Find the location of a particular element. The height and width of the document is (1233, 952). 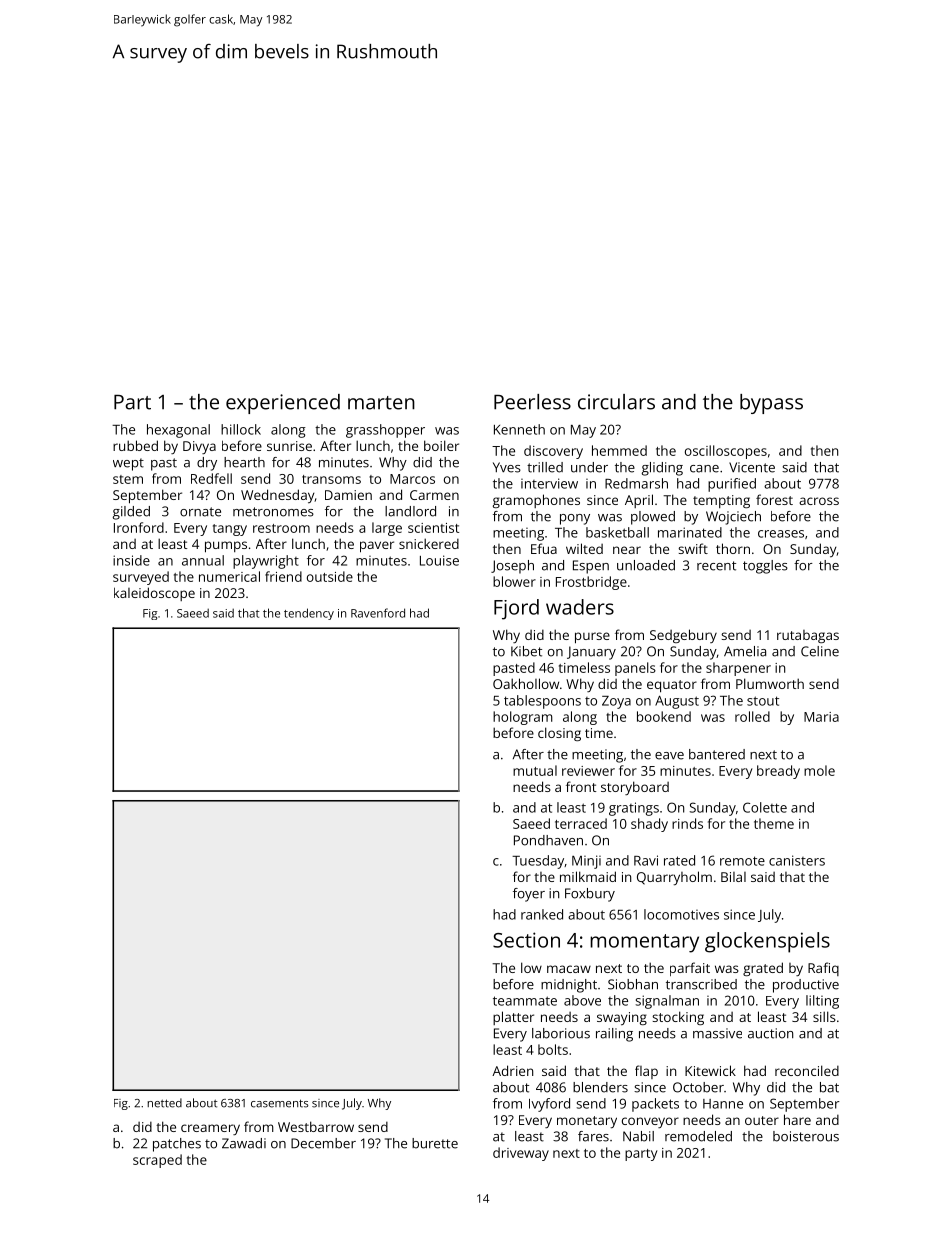

netted is located at coordinates (164, 1103).
